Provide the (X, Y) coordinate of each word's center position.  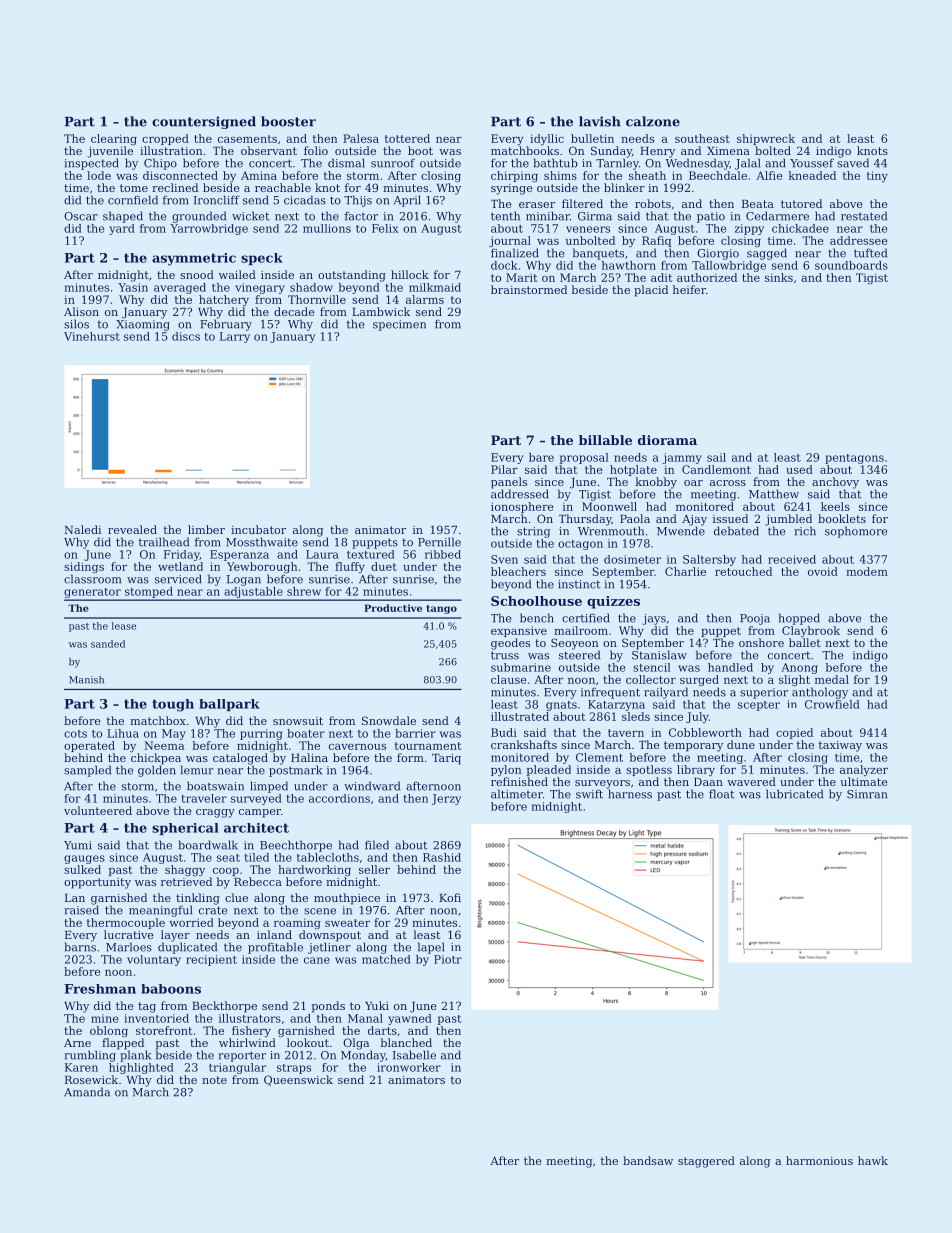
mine (104, 1018)
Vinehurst (92, 336)
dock (504, 265)
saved (853, 163)
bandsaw (648, 1160)
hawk (873, 1160)
